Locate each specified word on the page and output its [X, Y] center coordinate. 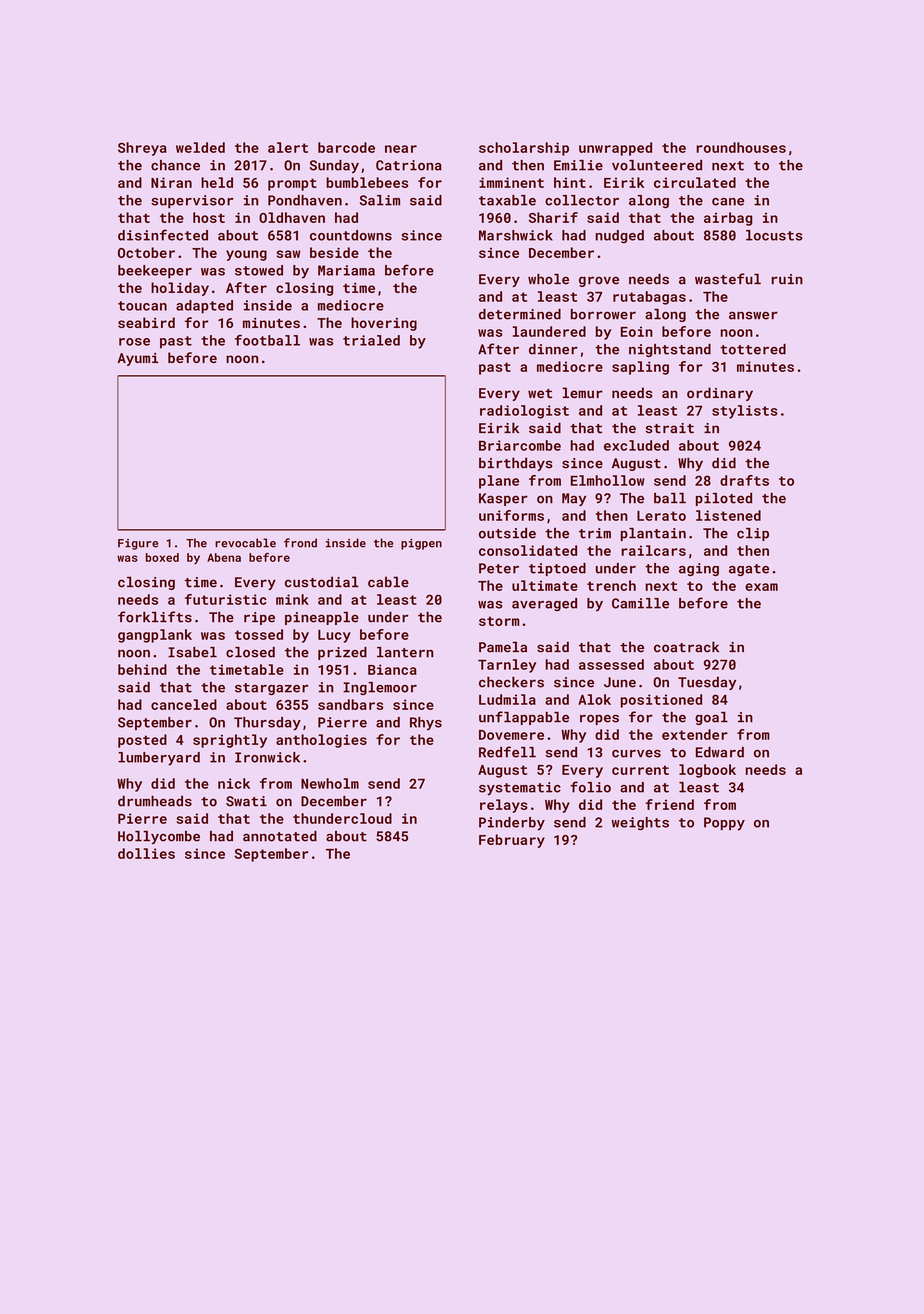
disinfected [163, 235]
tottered [753, 349]
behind [142, 669]
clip [753, 534]
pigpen [421, 544]
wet [540, 393]
